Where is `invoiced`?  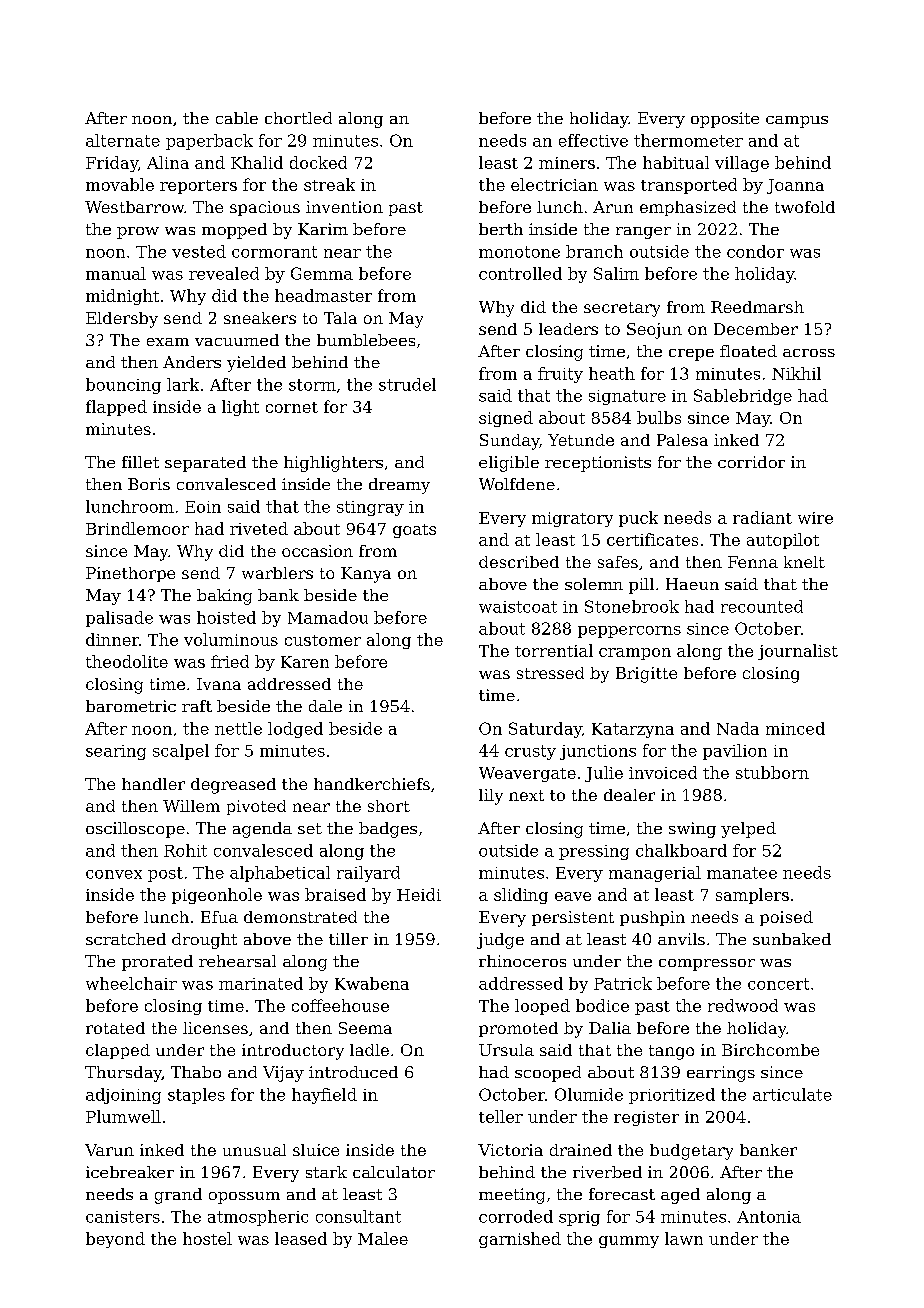 invoiced is located at coordinates (663, 772).
